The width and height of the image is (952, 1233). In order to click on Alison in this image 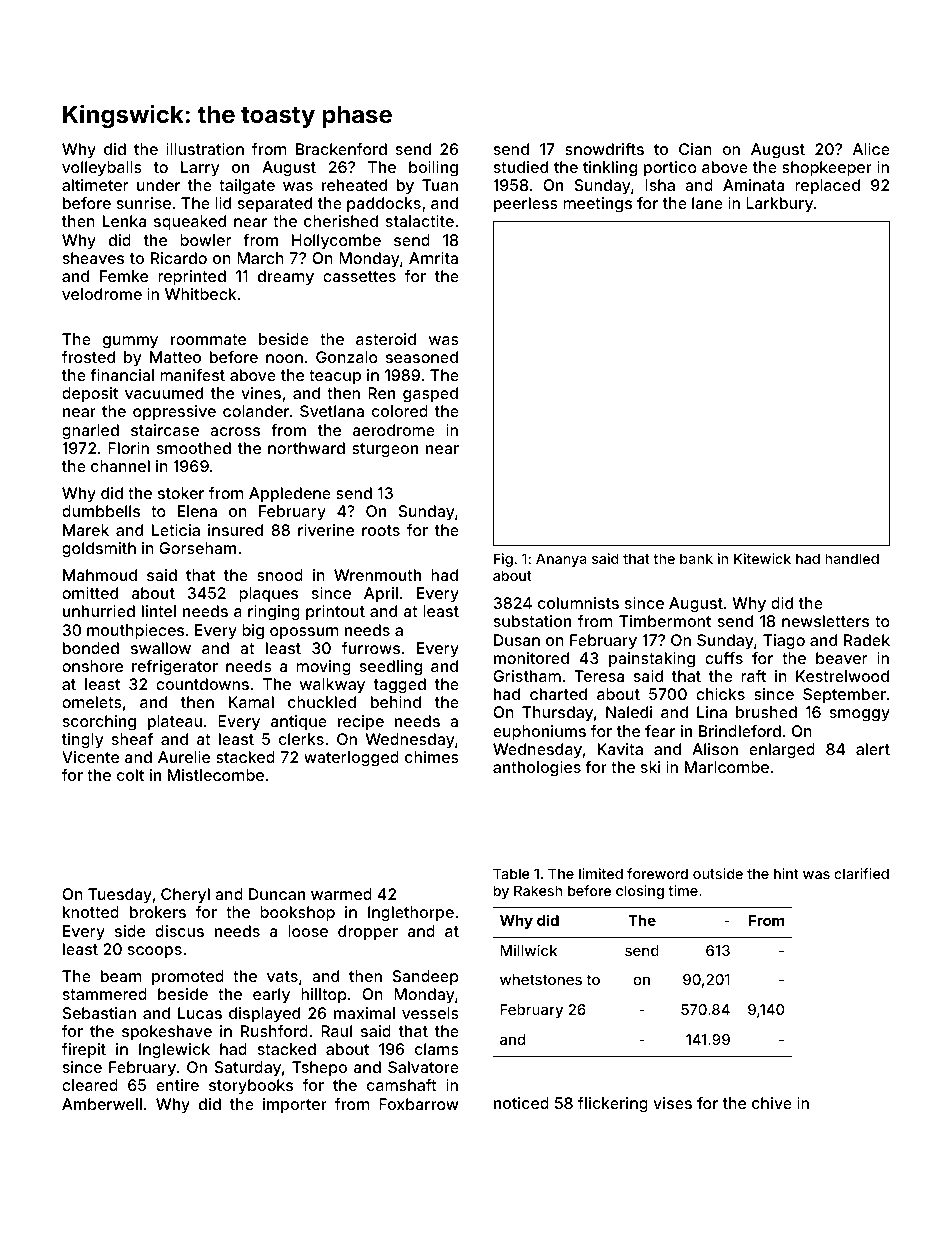, I will do `click(715, 749)`.
